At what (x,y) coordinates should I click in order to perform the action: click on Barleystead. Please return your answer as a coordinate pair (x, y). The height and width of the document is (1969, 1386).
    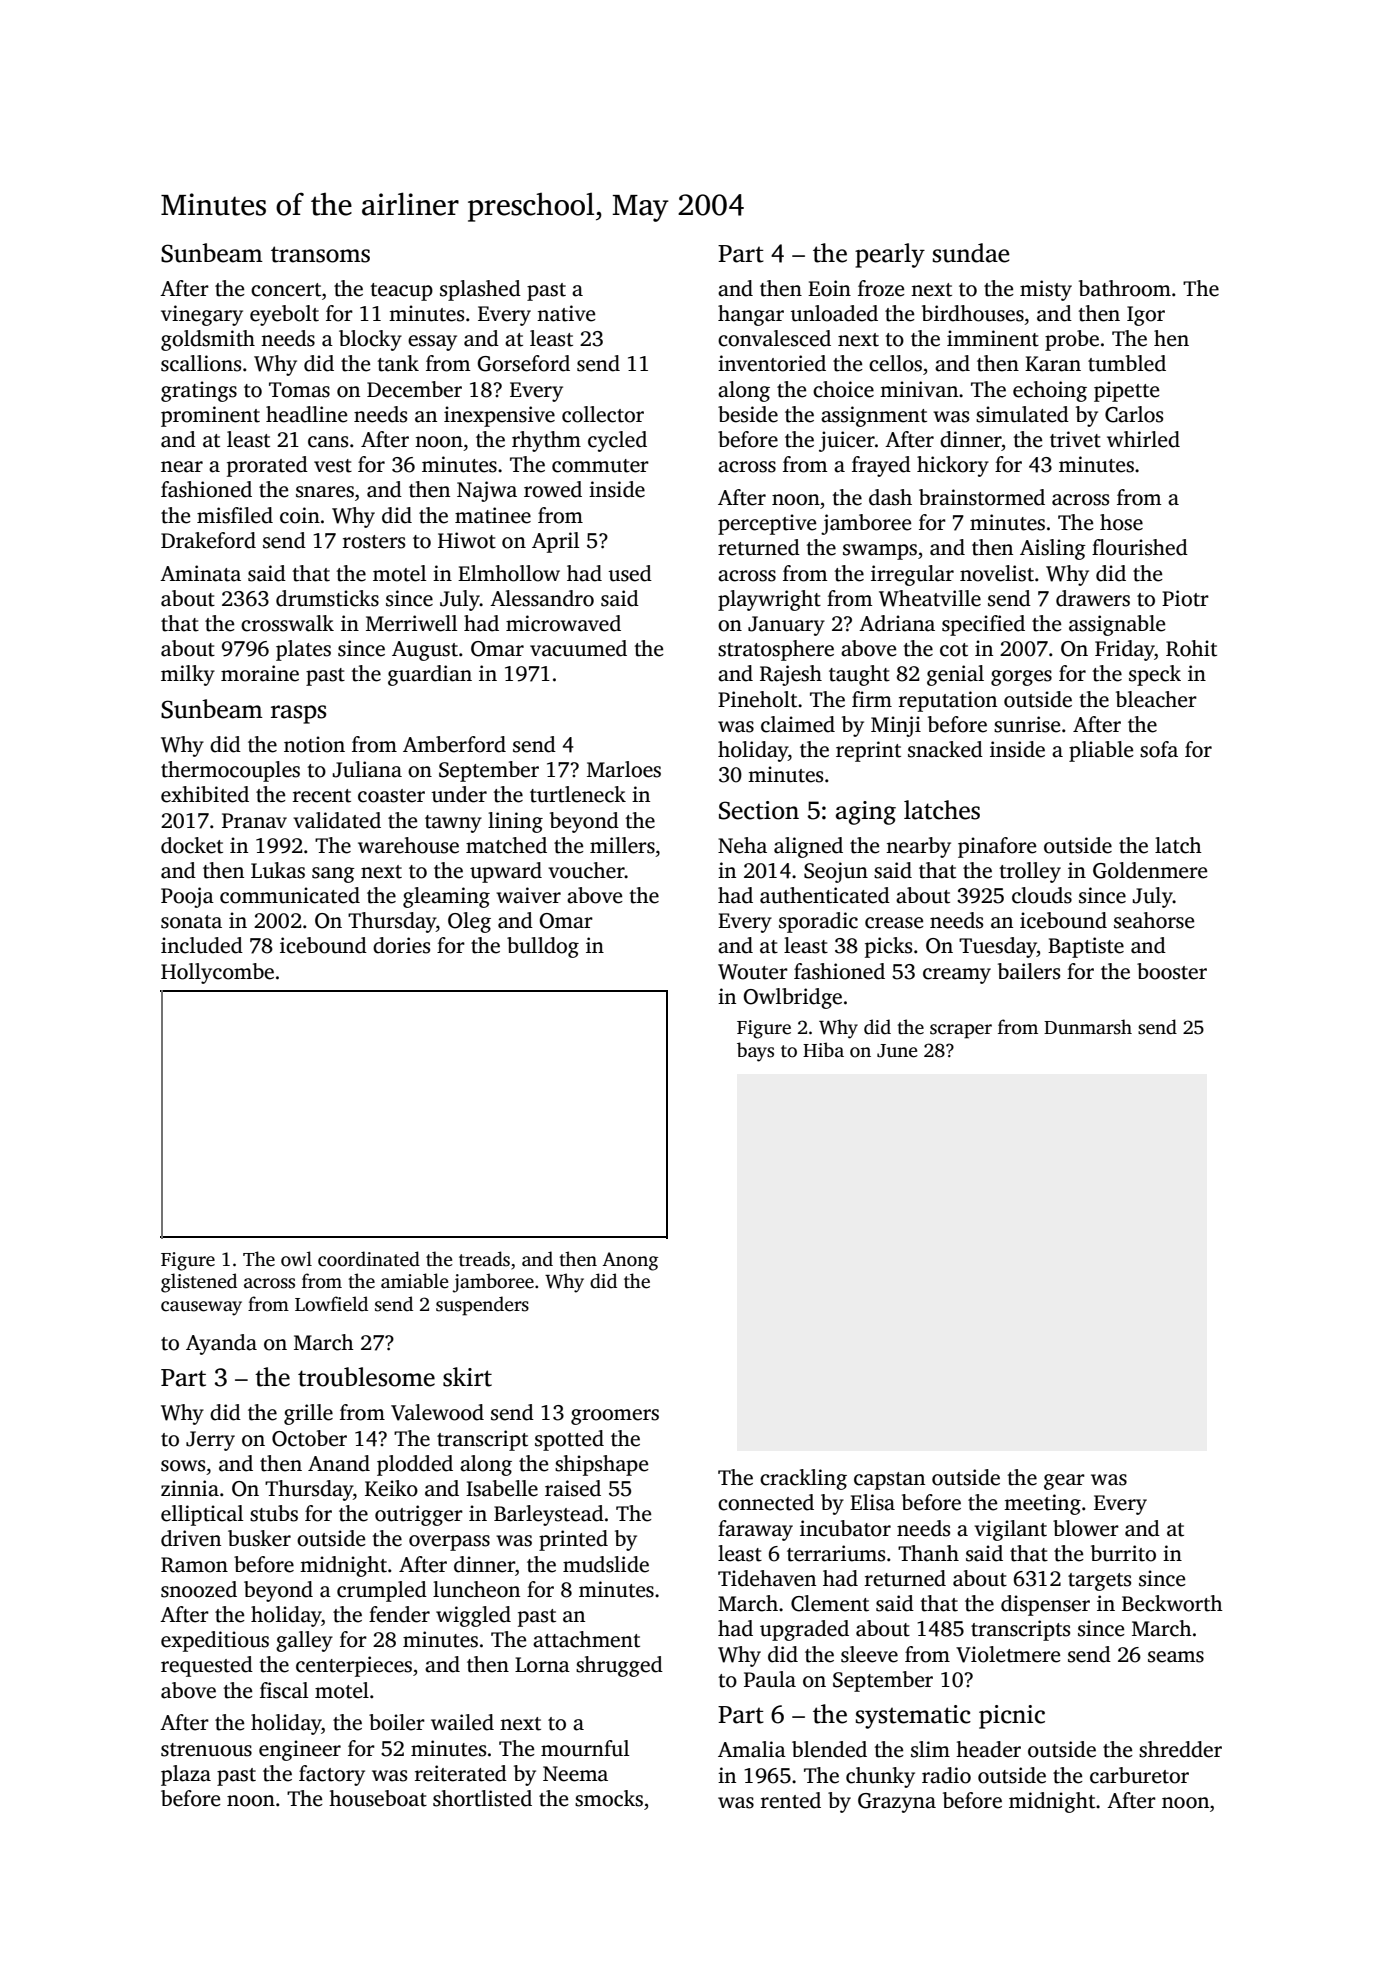
    Looking at the image, I should click on (549, 1515).
